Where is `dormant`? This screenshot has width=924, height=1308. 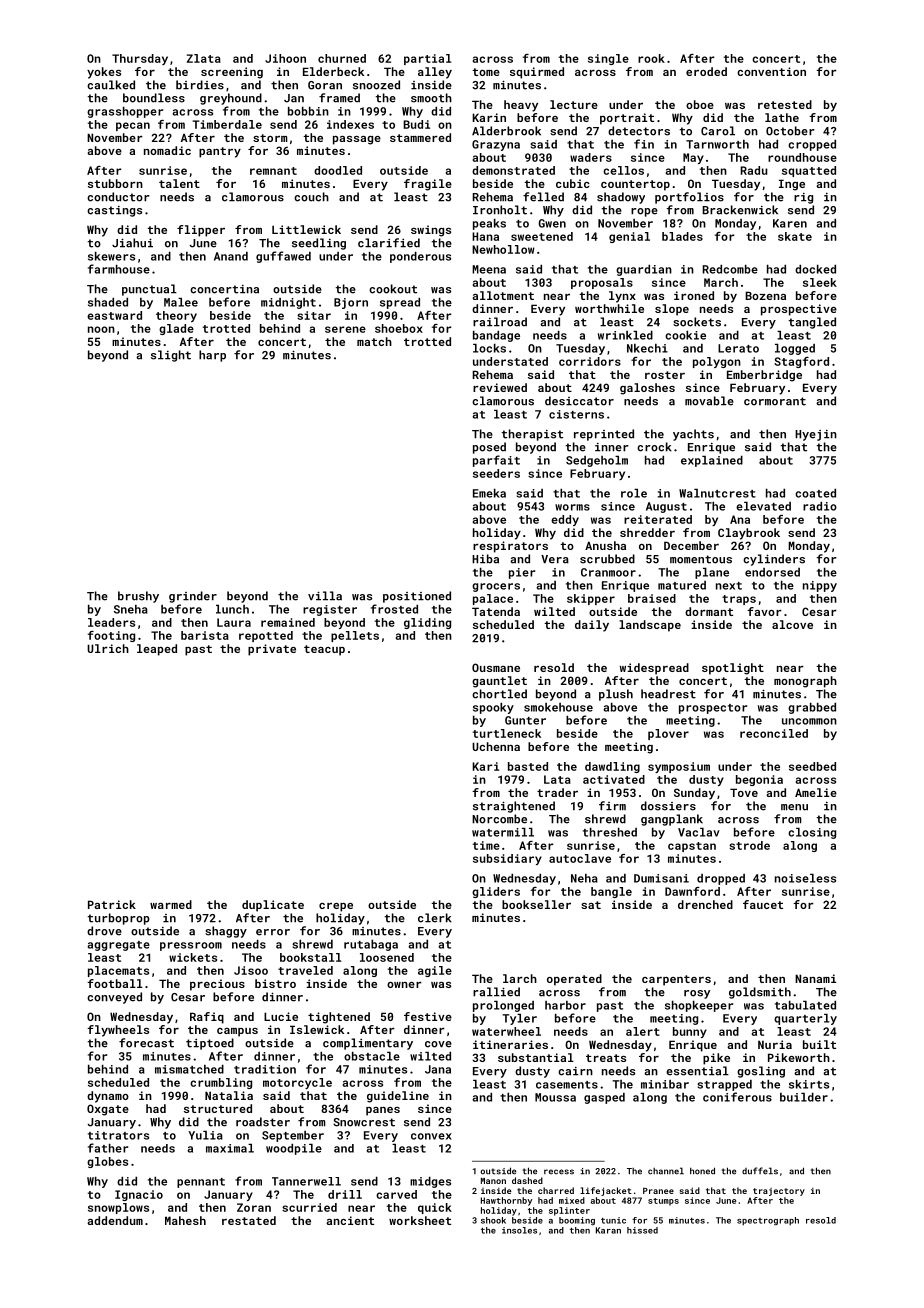
dormant is located at coordinates (709, 611).
